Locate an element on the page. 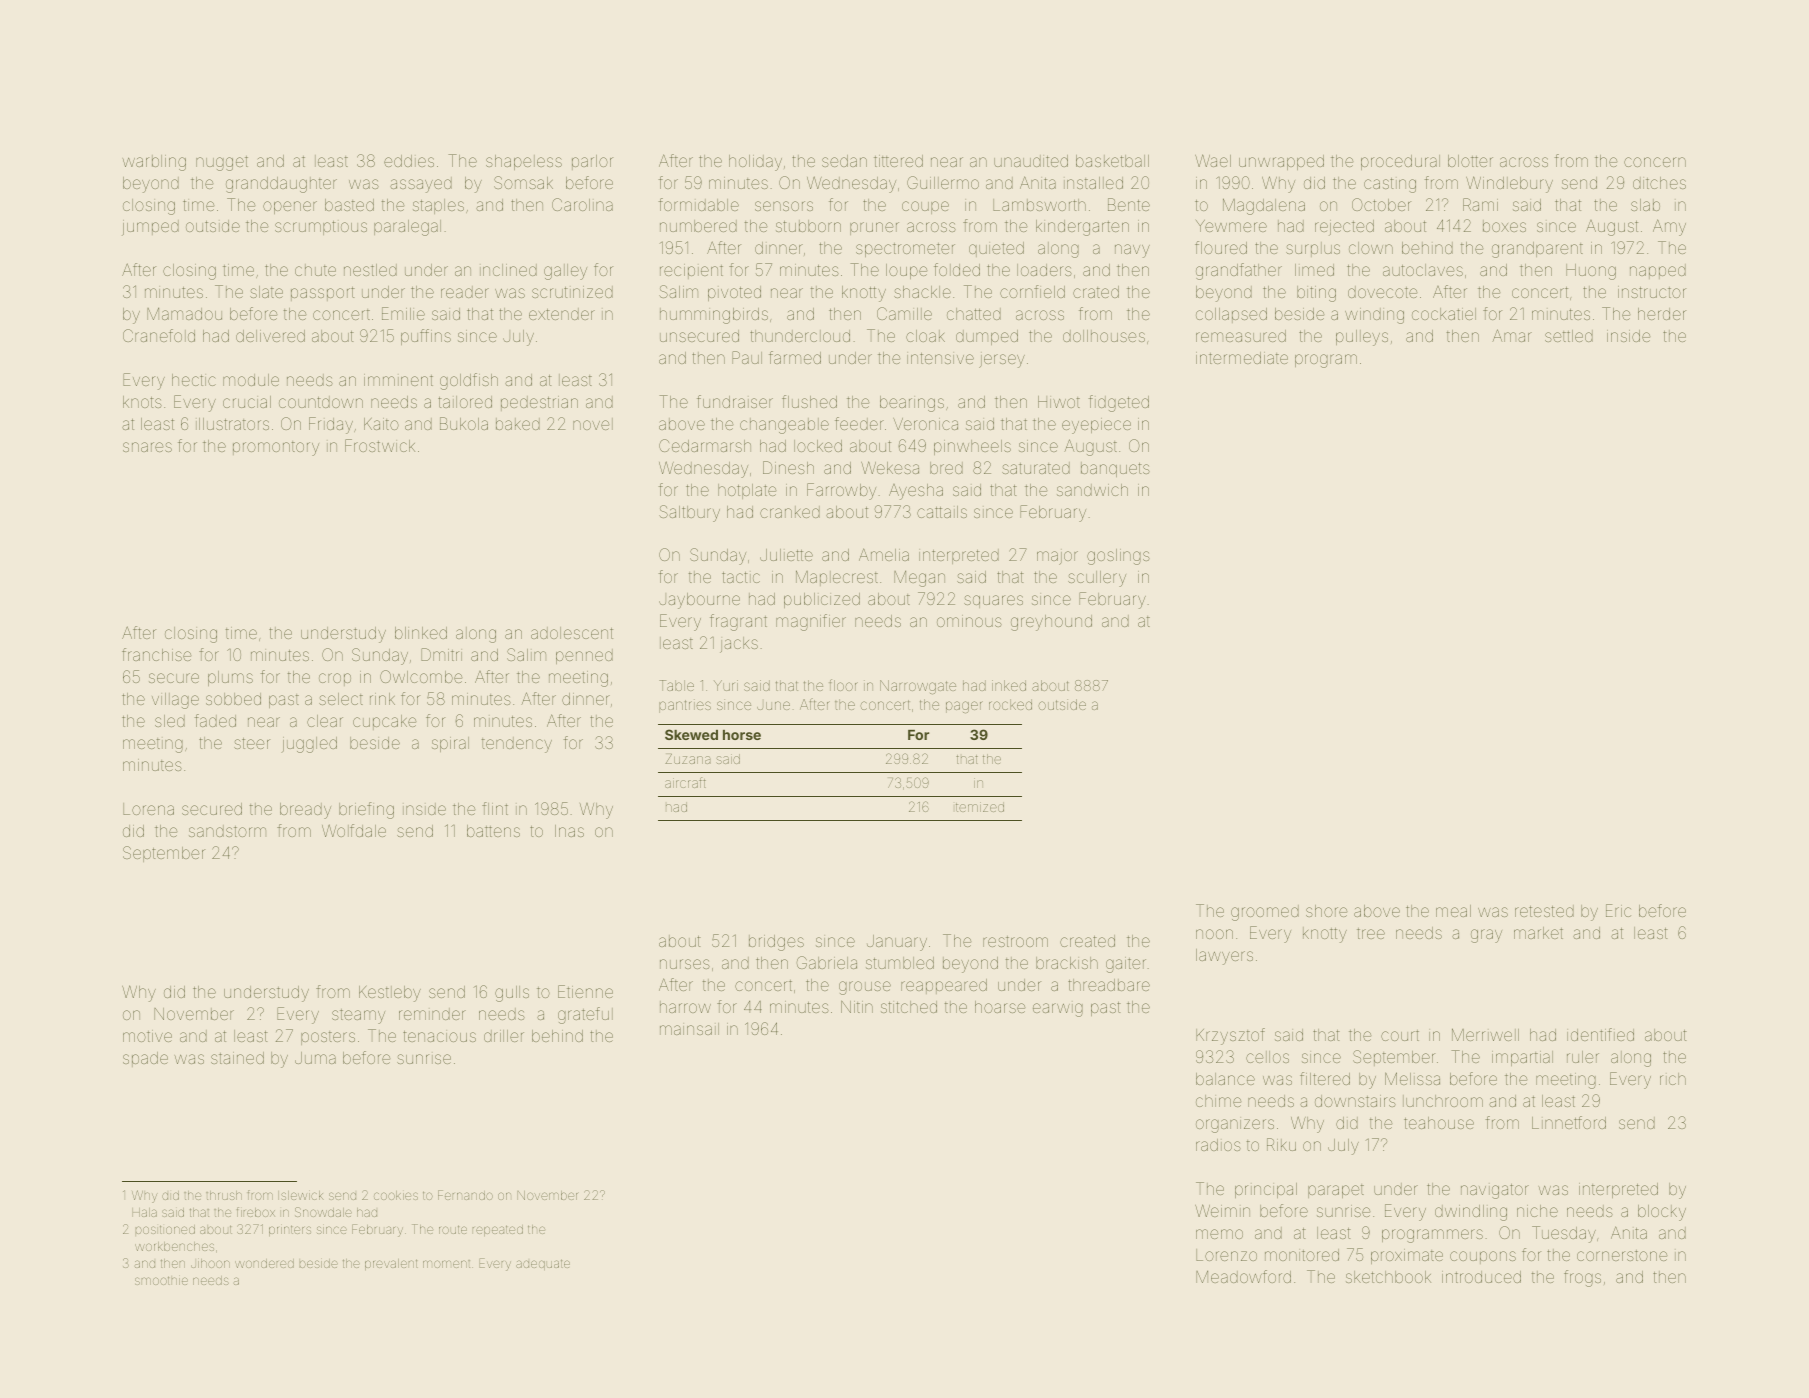 This image has height=1398, width=1809. January is located at coordinates (897, 943).
